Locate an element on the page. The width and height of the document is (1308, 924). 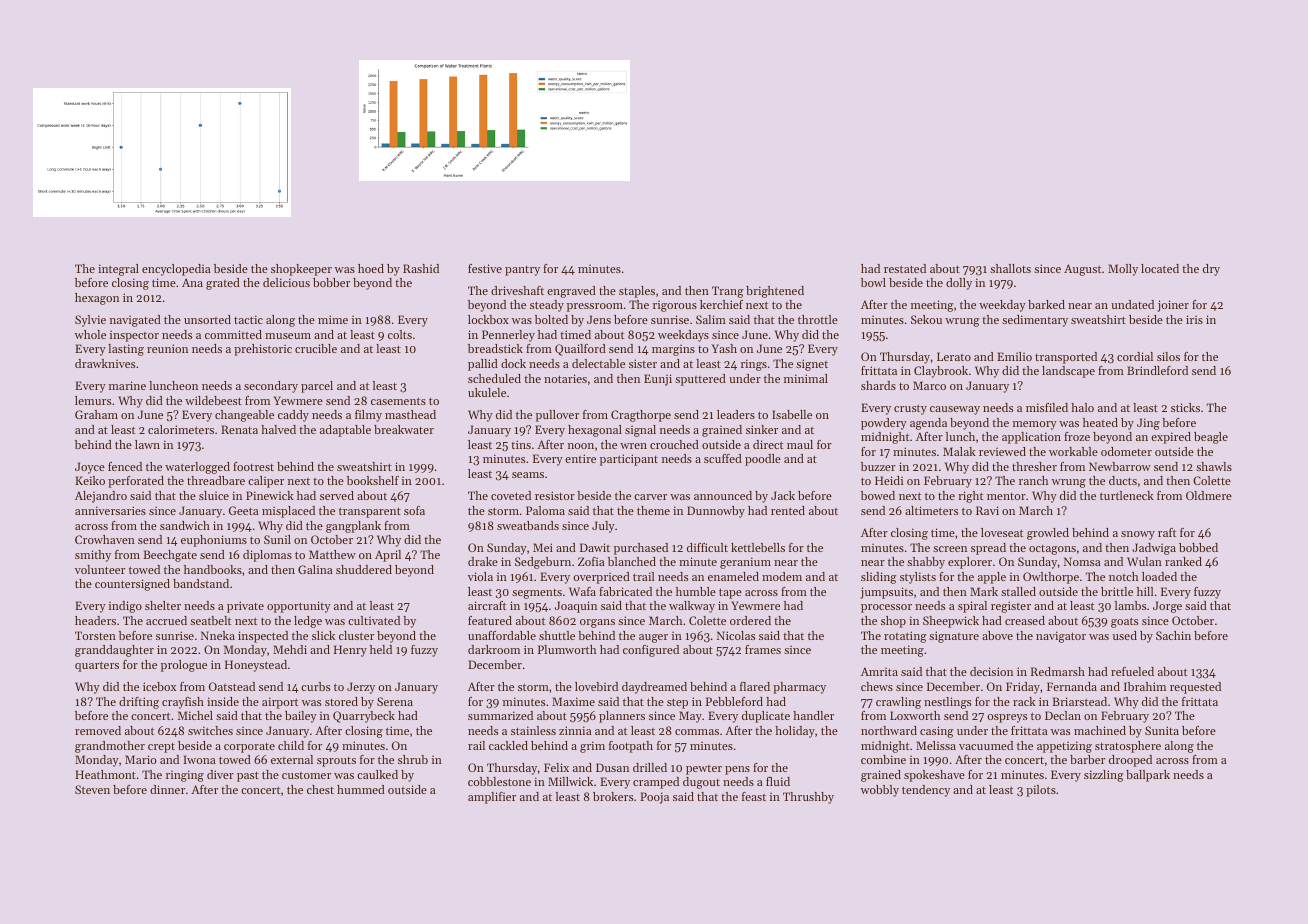
integral is located at coordinates (118, 270).
